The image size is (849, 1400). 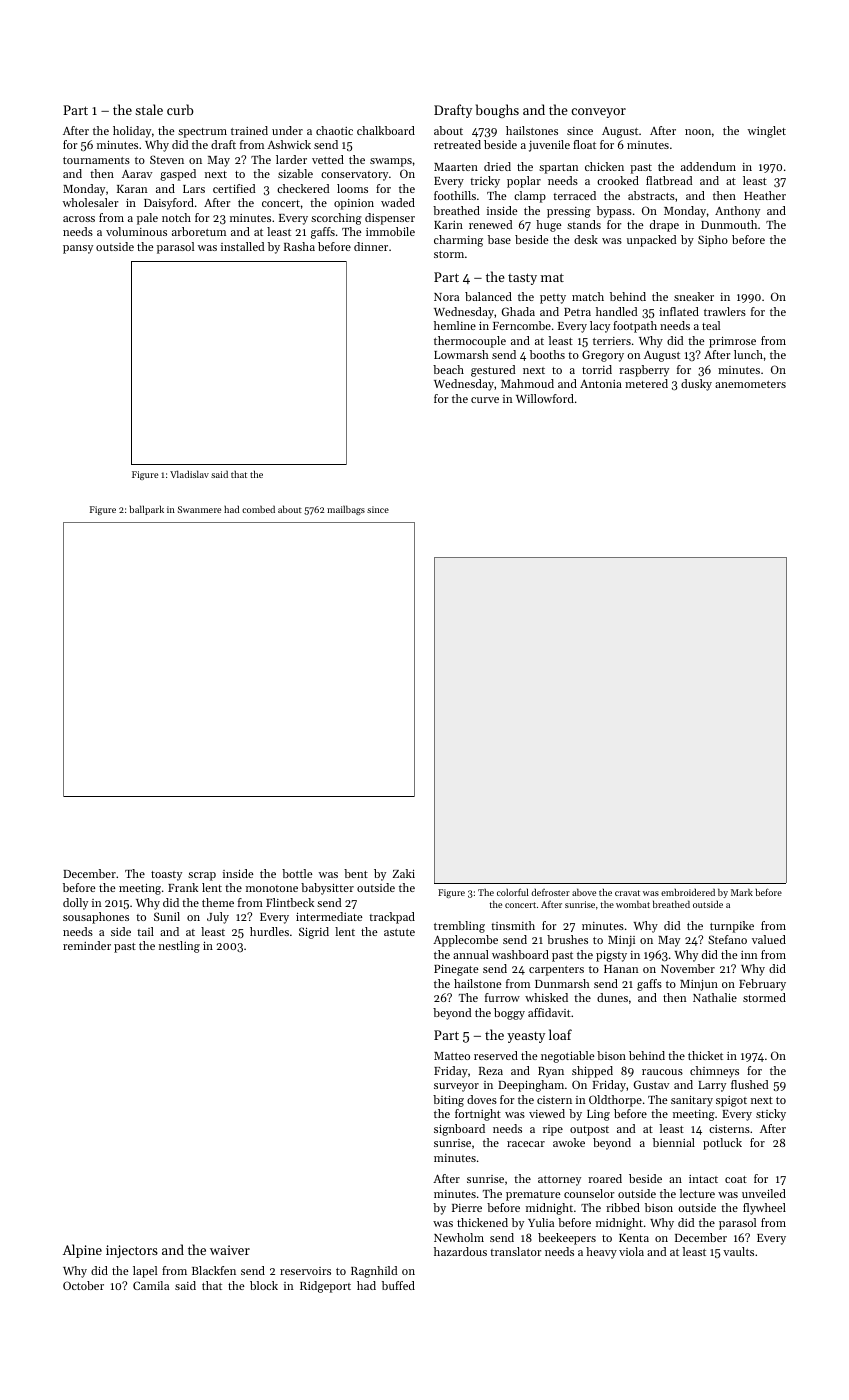 What do you see at coordinates (146, 510) in the screenshot?
I see `ballpark` at bounding box center [146, 510].
